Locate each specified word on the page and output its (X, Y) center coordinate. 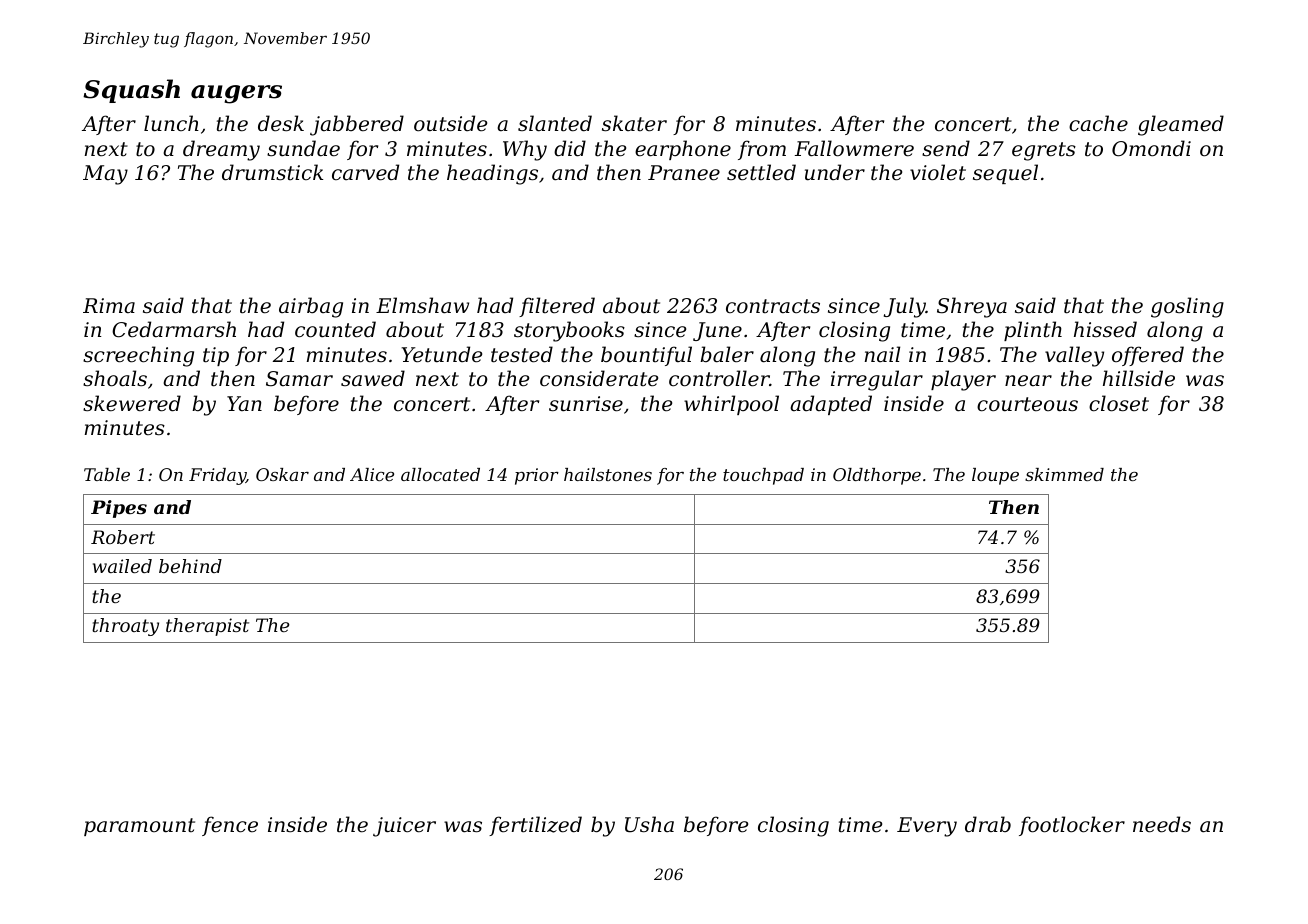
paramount (139, 827)
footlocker (1072, 826)
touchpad (763, 476)
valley (1074, 356)
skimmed (1064, 474)
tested (522, 354)
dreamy (221, 150)
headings (492, 174)
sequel (1005, 174)
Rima (109, 305)
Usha (649, 824)
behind (190, 566)
